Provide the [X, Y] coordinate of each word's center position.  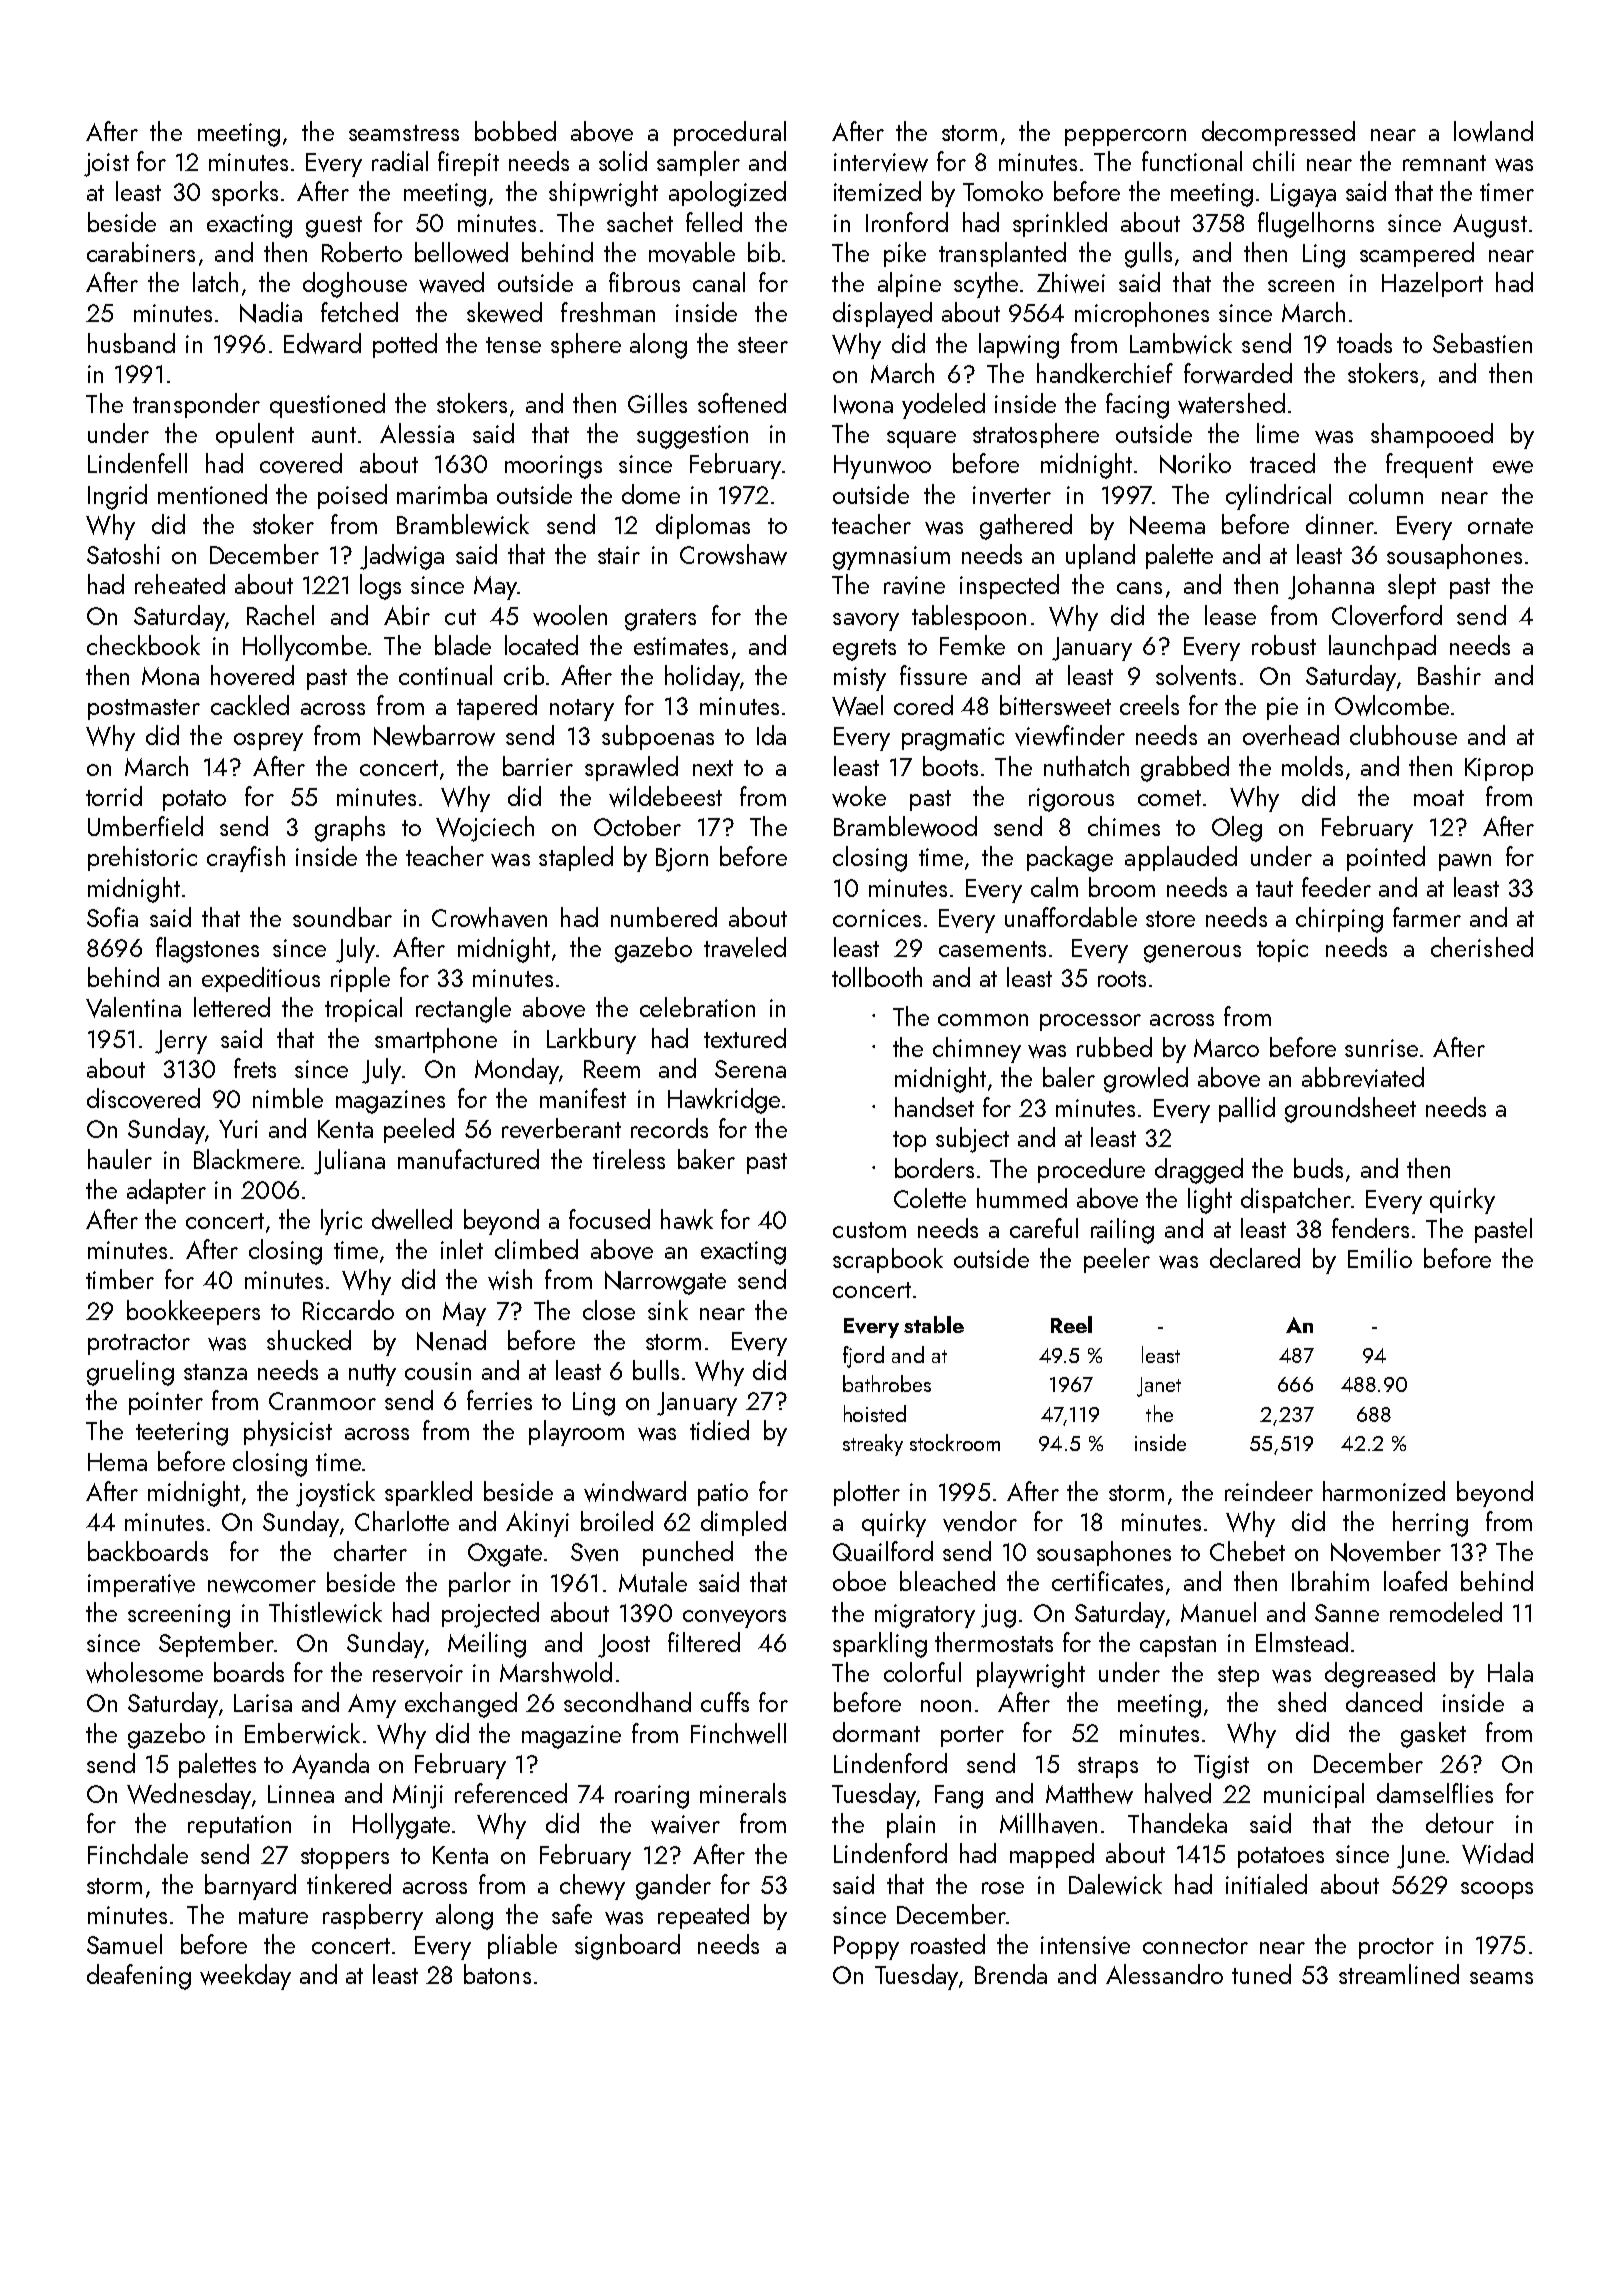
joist [106, 165]
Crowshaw [733, 554]
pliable [522, 1946]
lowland [1493, 131]
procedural [730, 133]
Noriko [1195, 463]
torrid [114, 796]
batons [497, 1974]
